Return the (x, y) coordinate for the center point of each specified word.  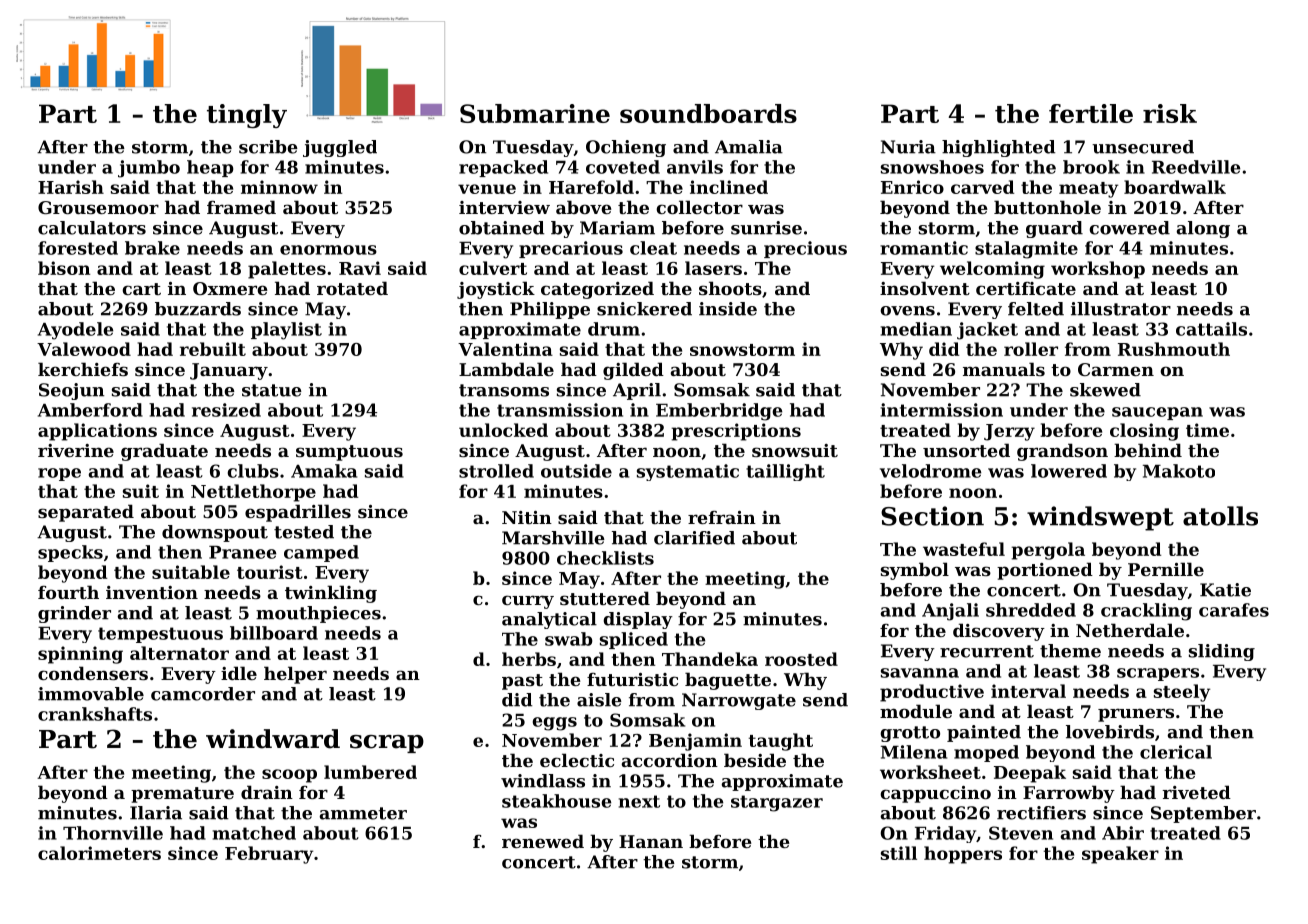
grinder (74, 614)
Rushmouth (1174, 349)
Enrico (912, 187)
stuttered (605, 598)
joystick (496, 290)
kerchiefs (83, 369)
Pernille (1166, 569)
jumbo (149, 169)
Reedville (1196, 167)
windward (273, 739)
